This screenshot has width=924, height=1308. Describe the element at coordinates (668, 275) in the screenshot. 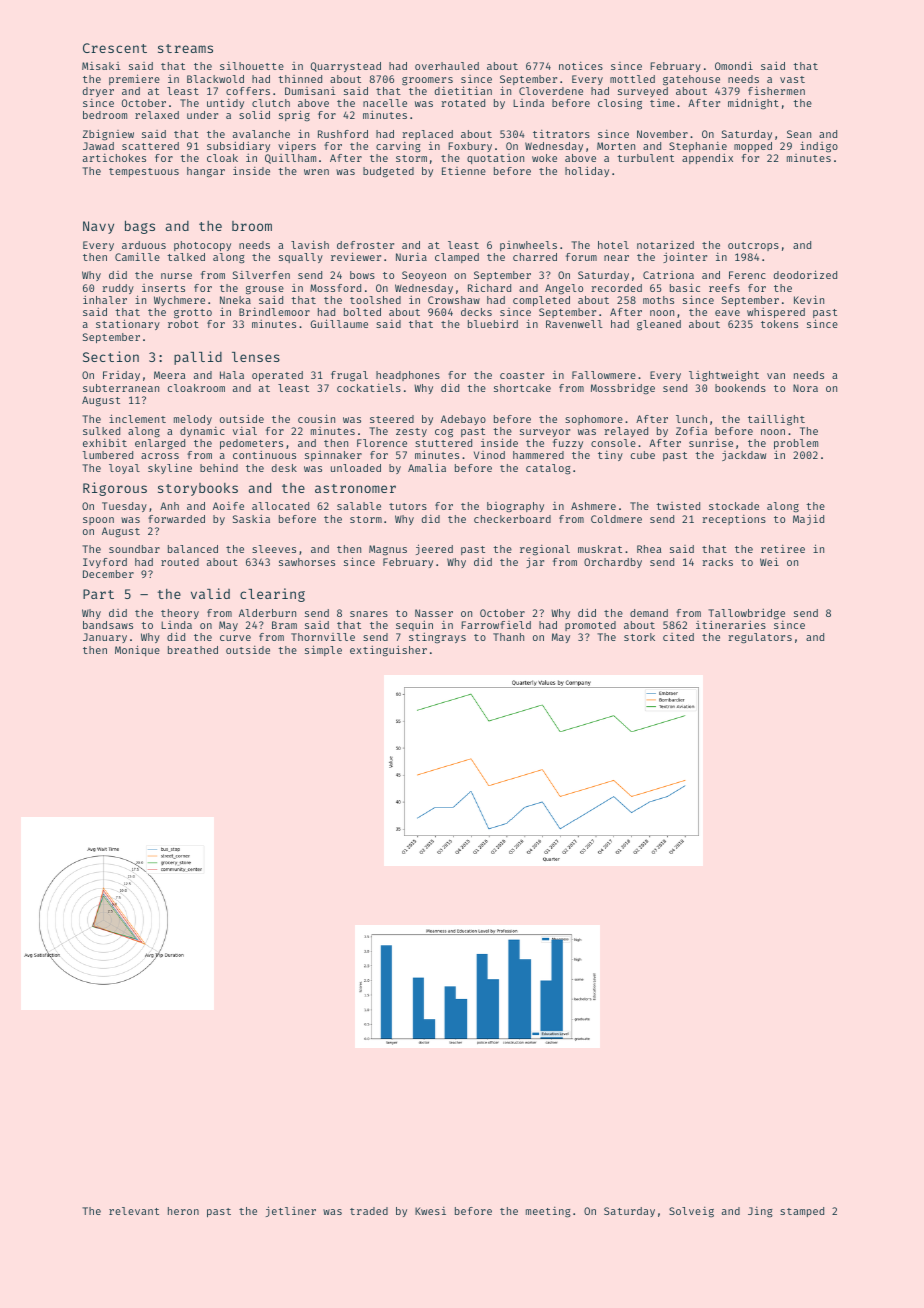

I see `Catriona` at that location.
